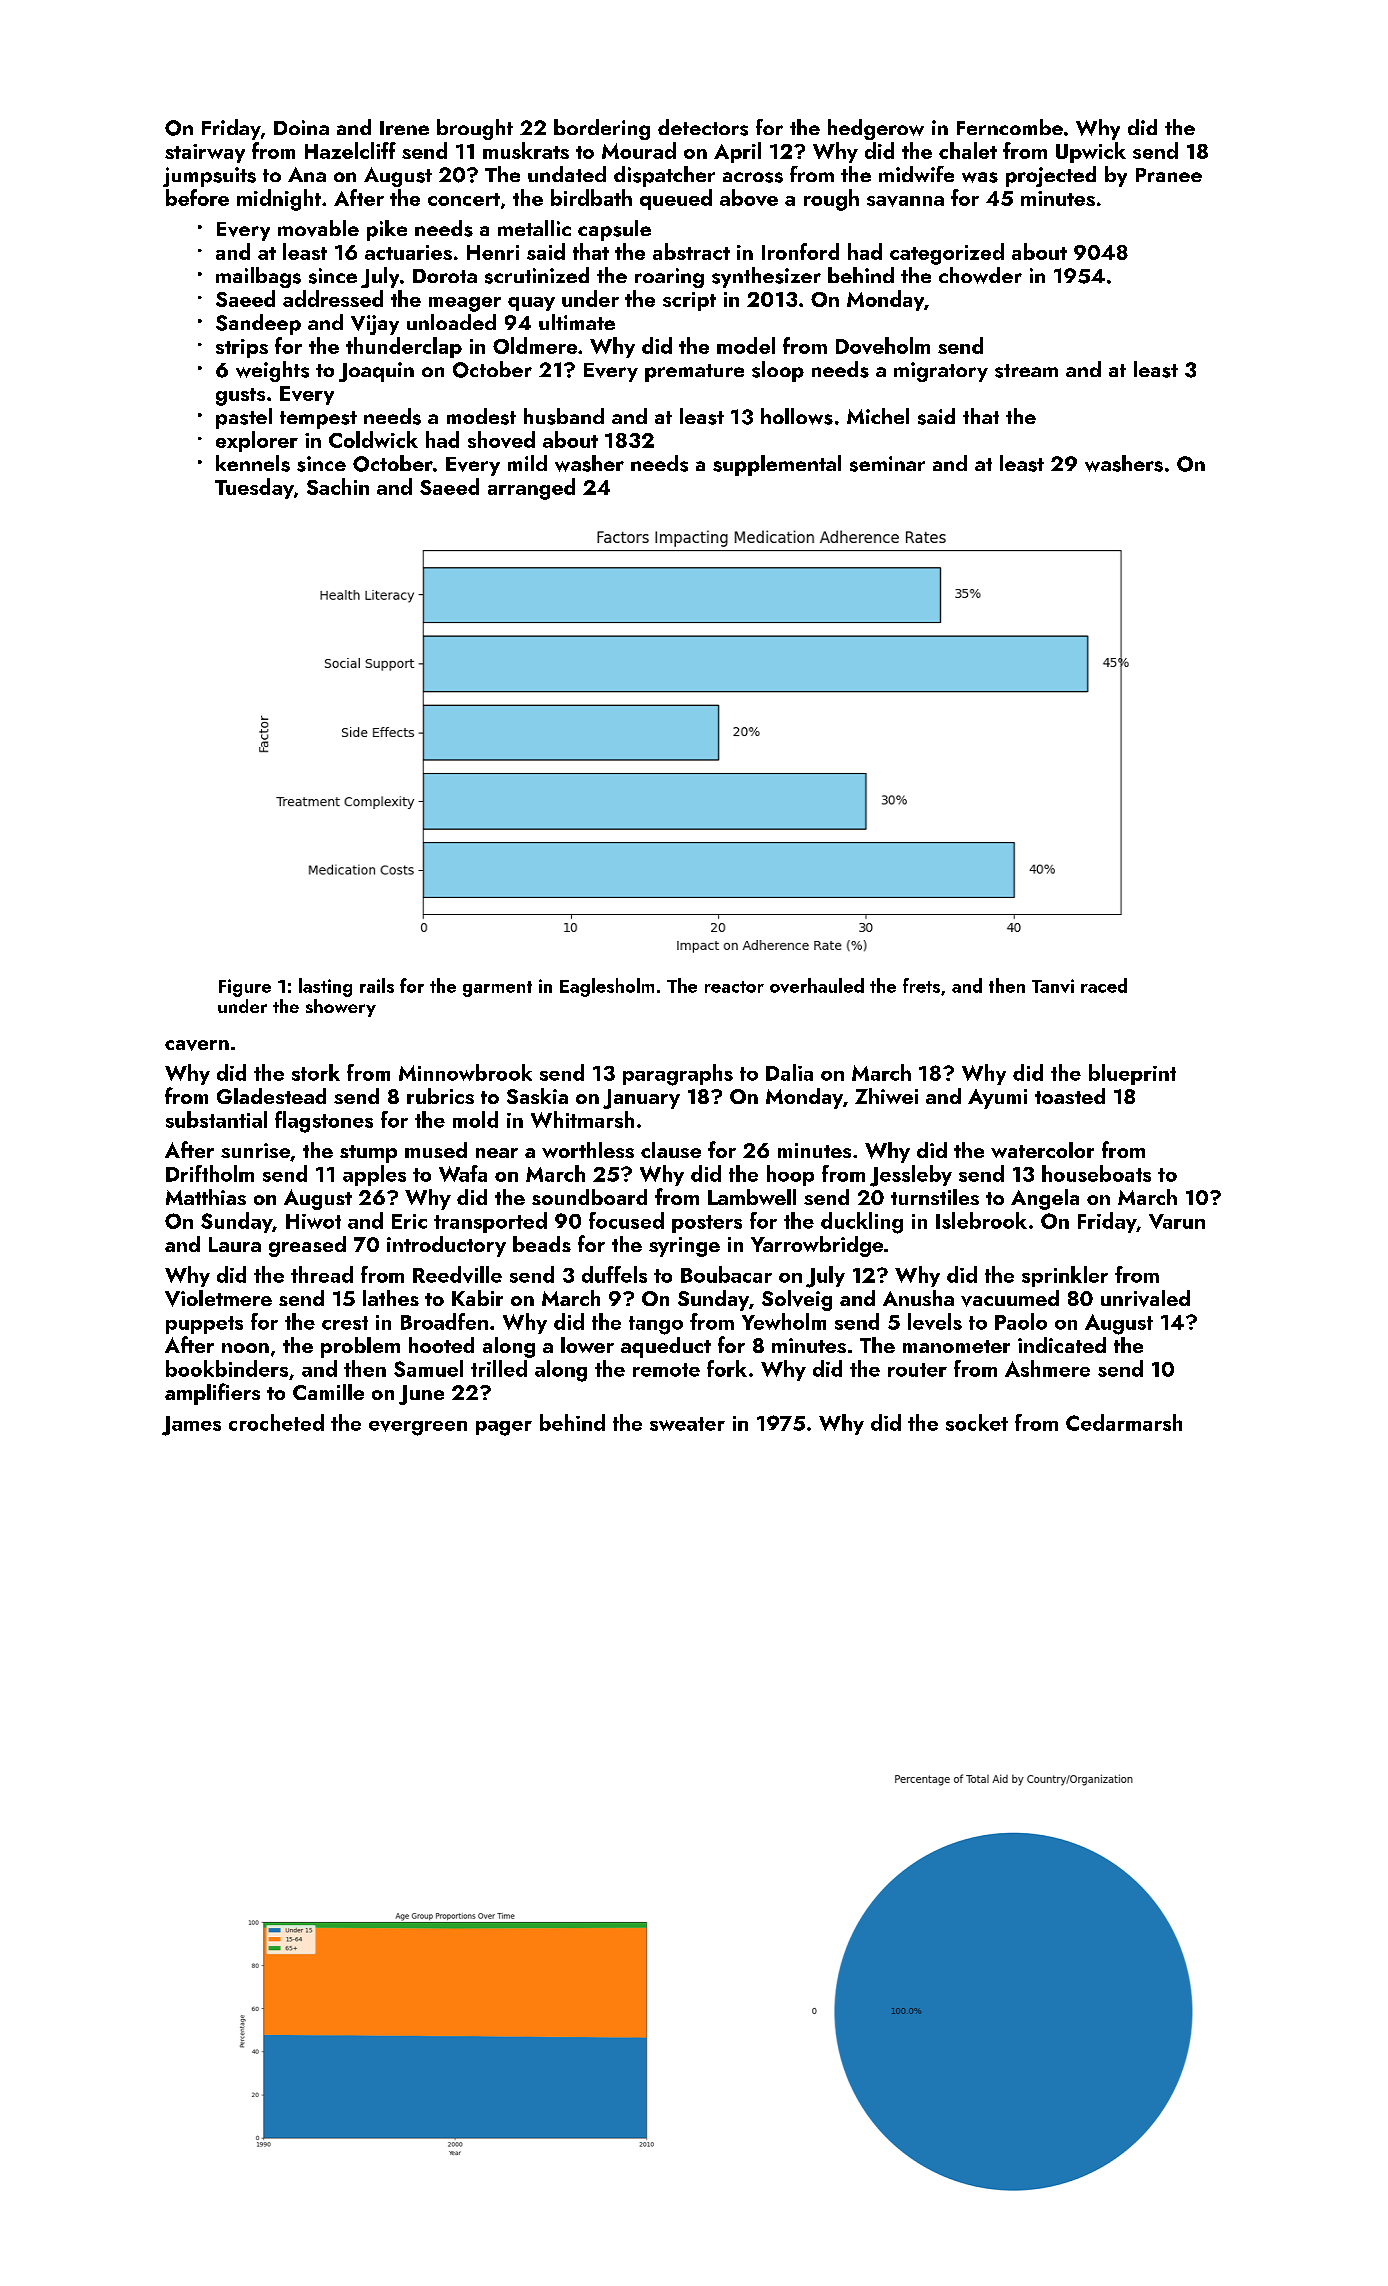  I want to click on unrivaled, so click(1145, 1298).
